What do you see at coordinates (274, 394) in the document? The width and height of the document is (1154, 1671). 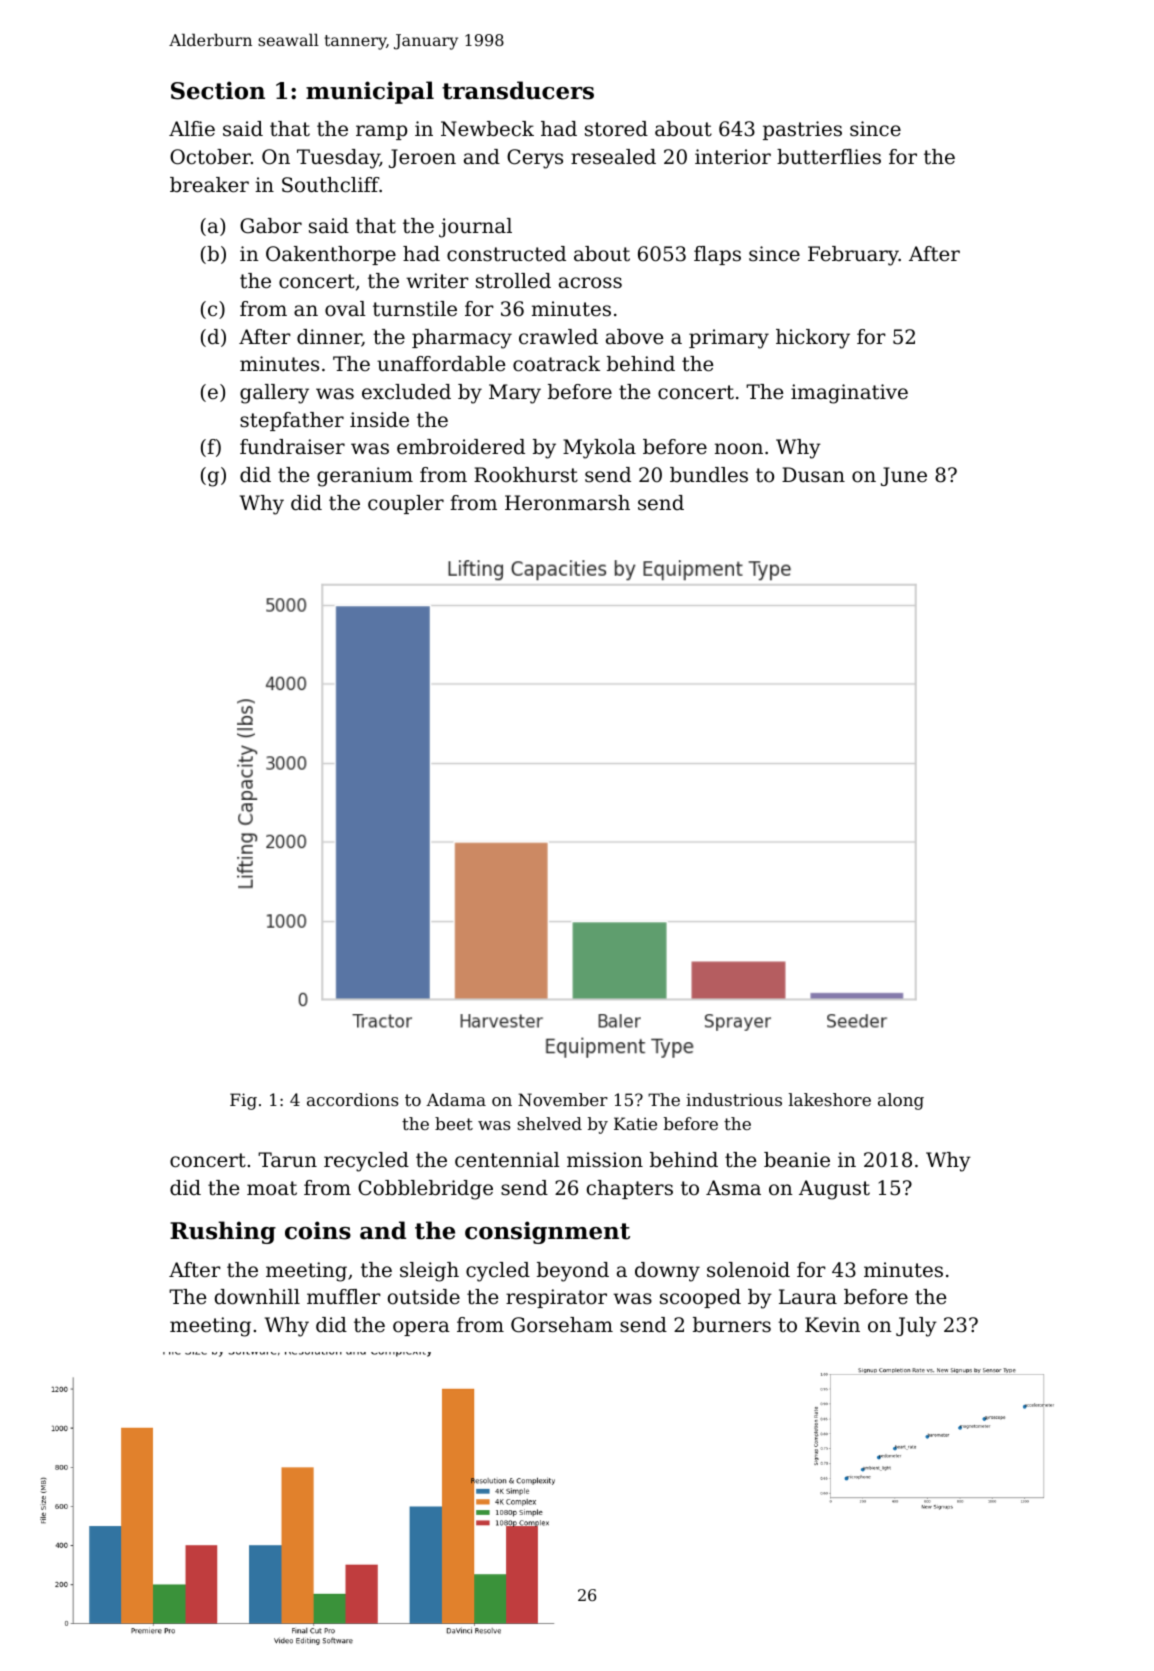 I see `gallery` at bounding box center [274, 394].
